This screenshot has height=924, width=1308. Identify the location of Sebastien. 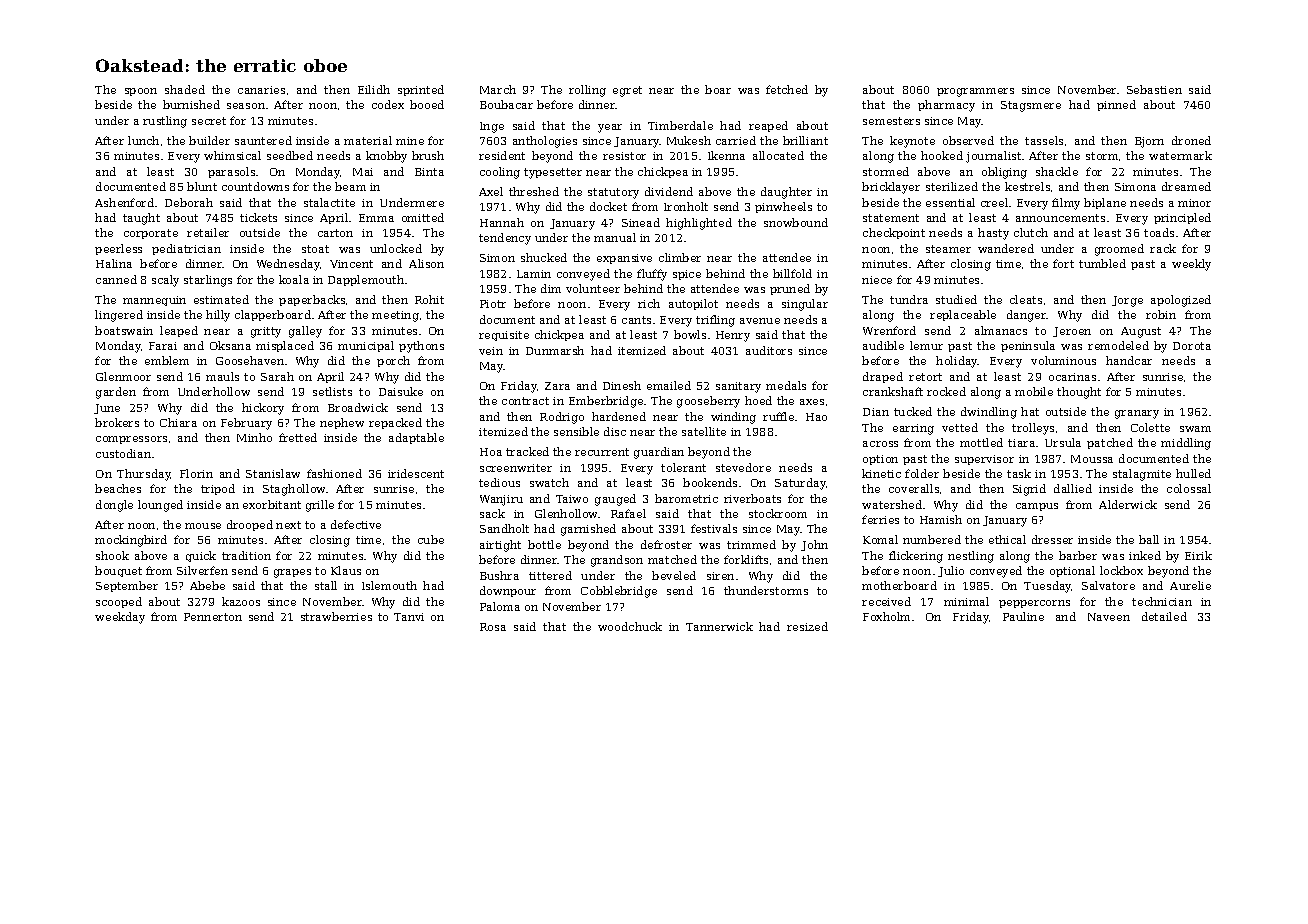
(1154, 89).
